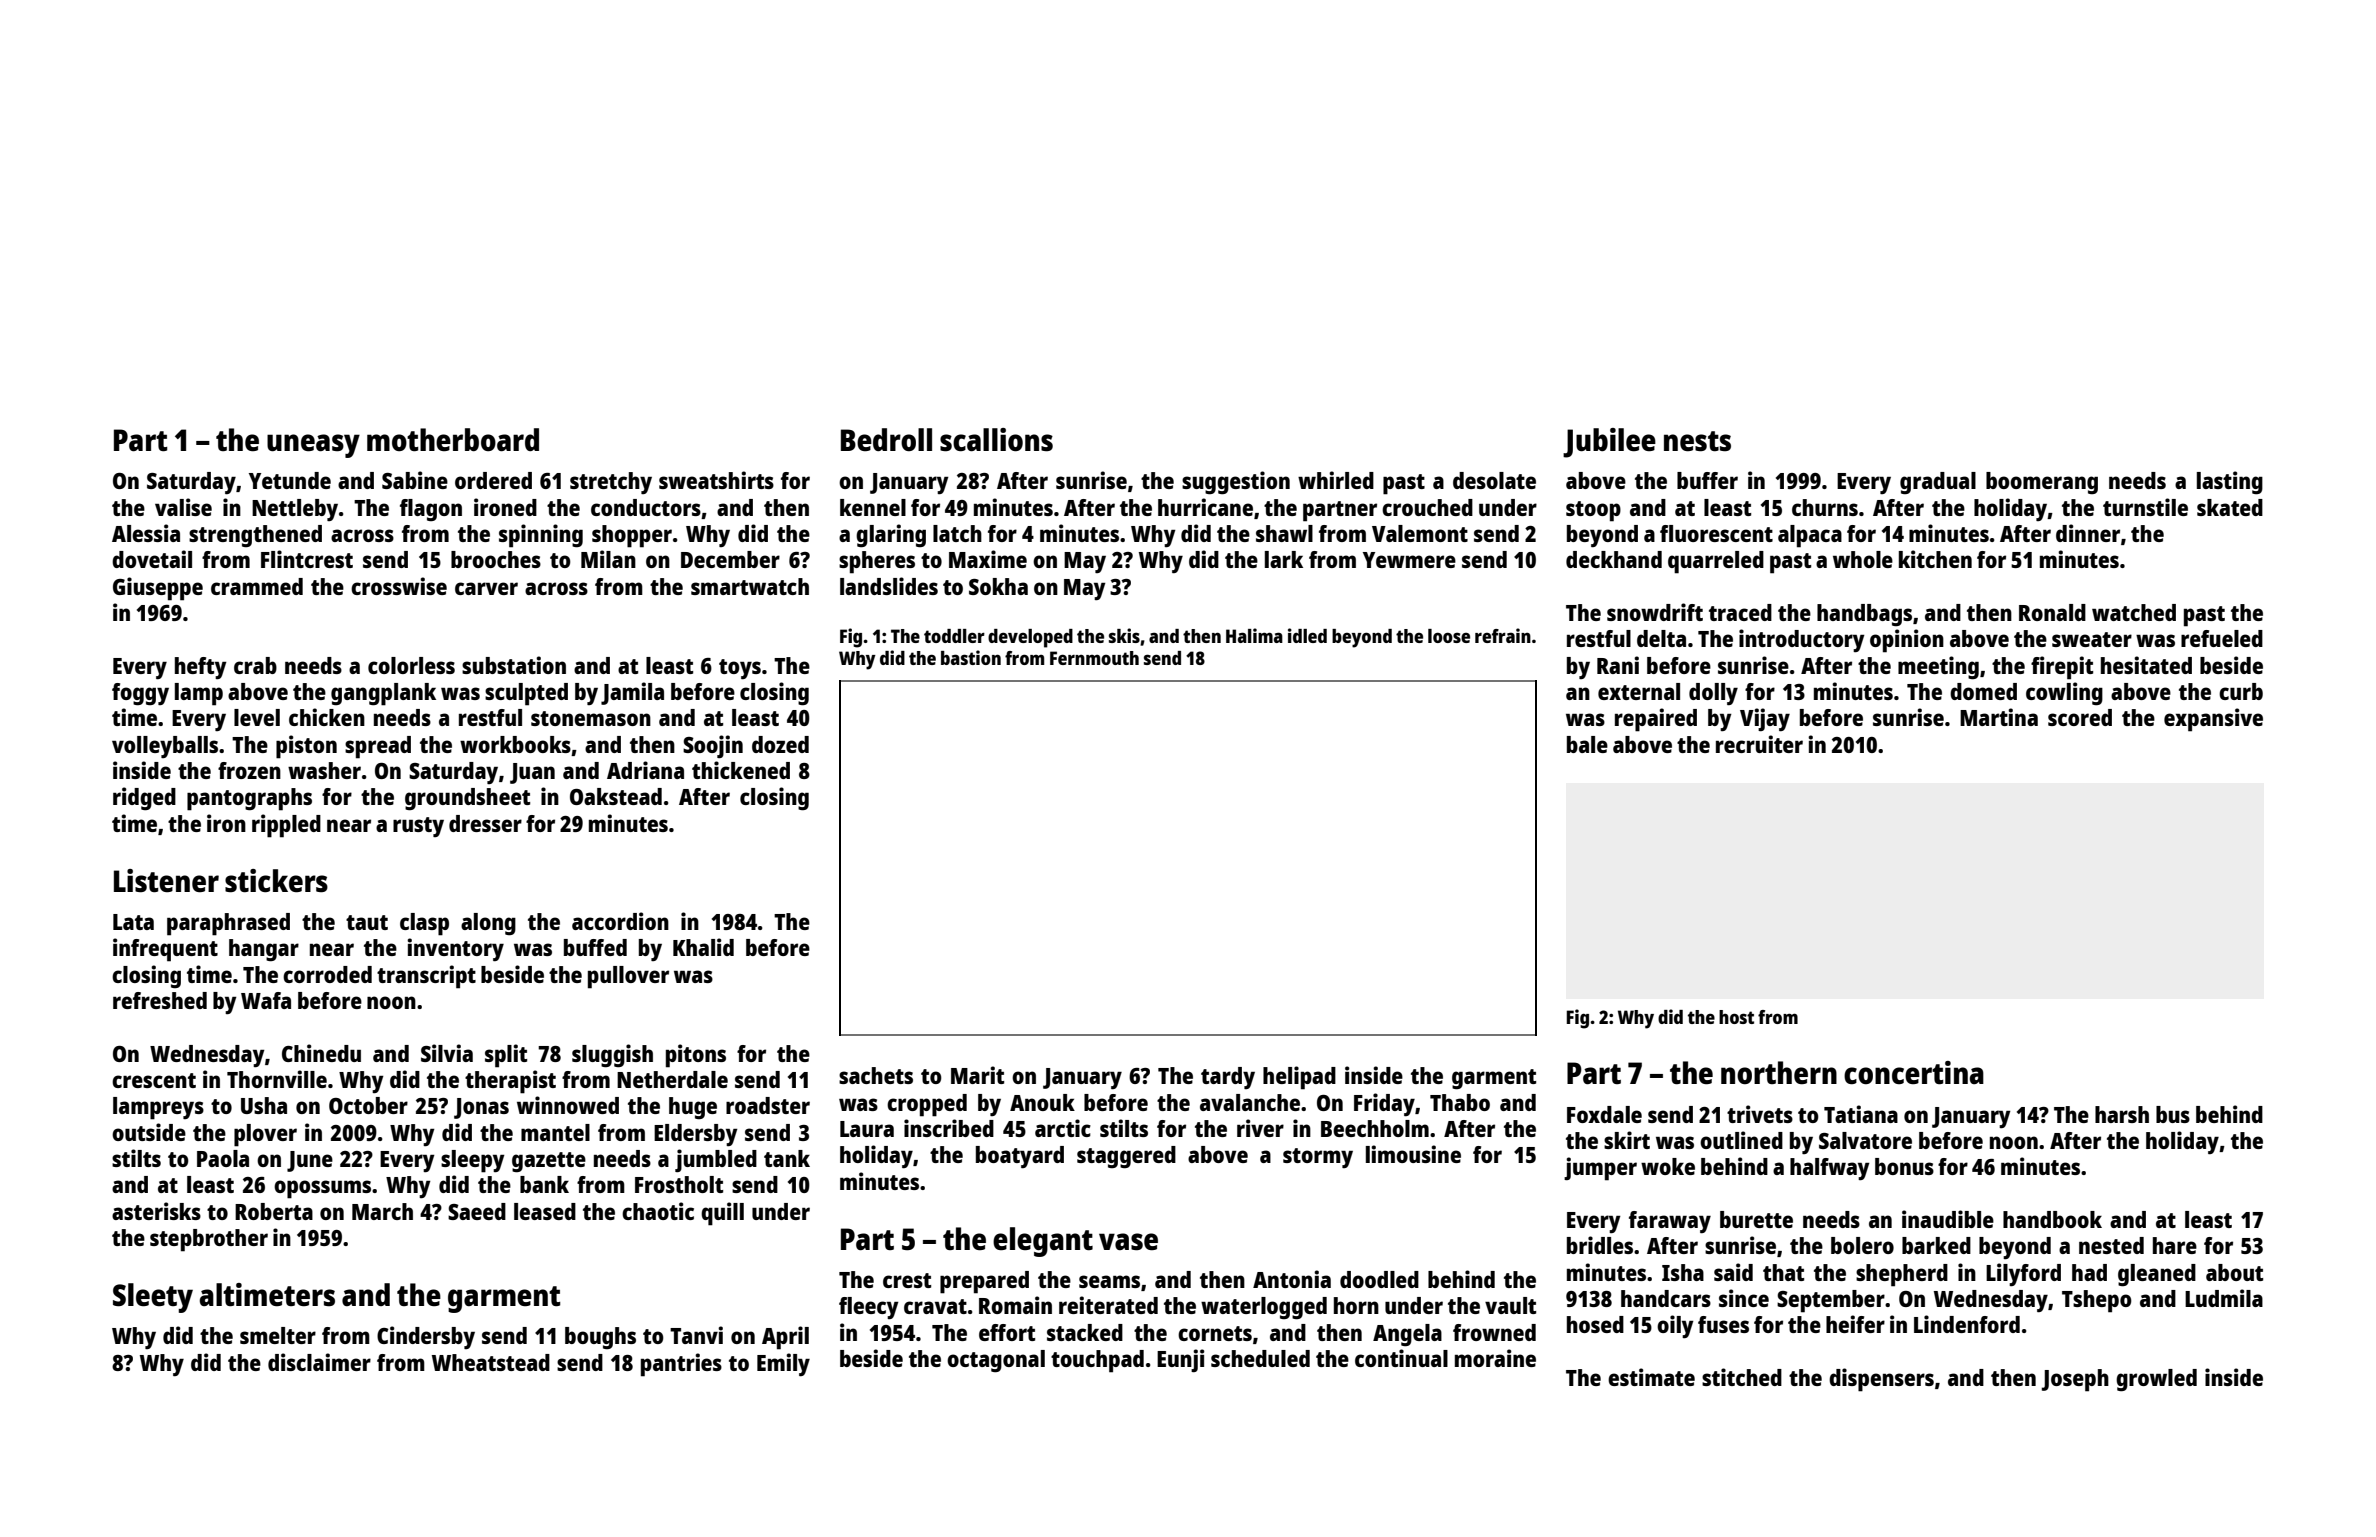 Image resolution: width=2376 pixels, height=1537 pixels. I want to click on uneasy, so click(313, 446).
